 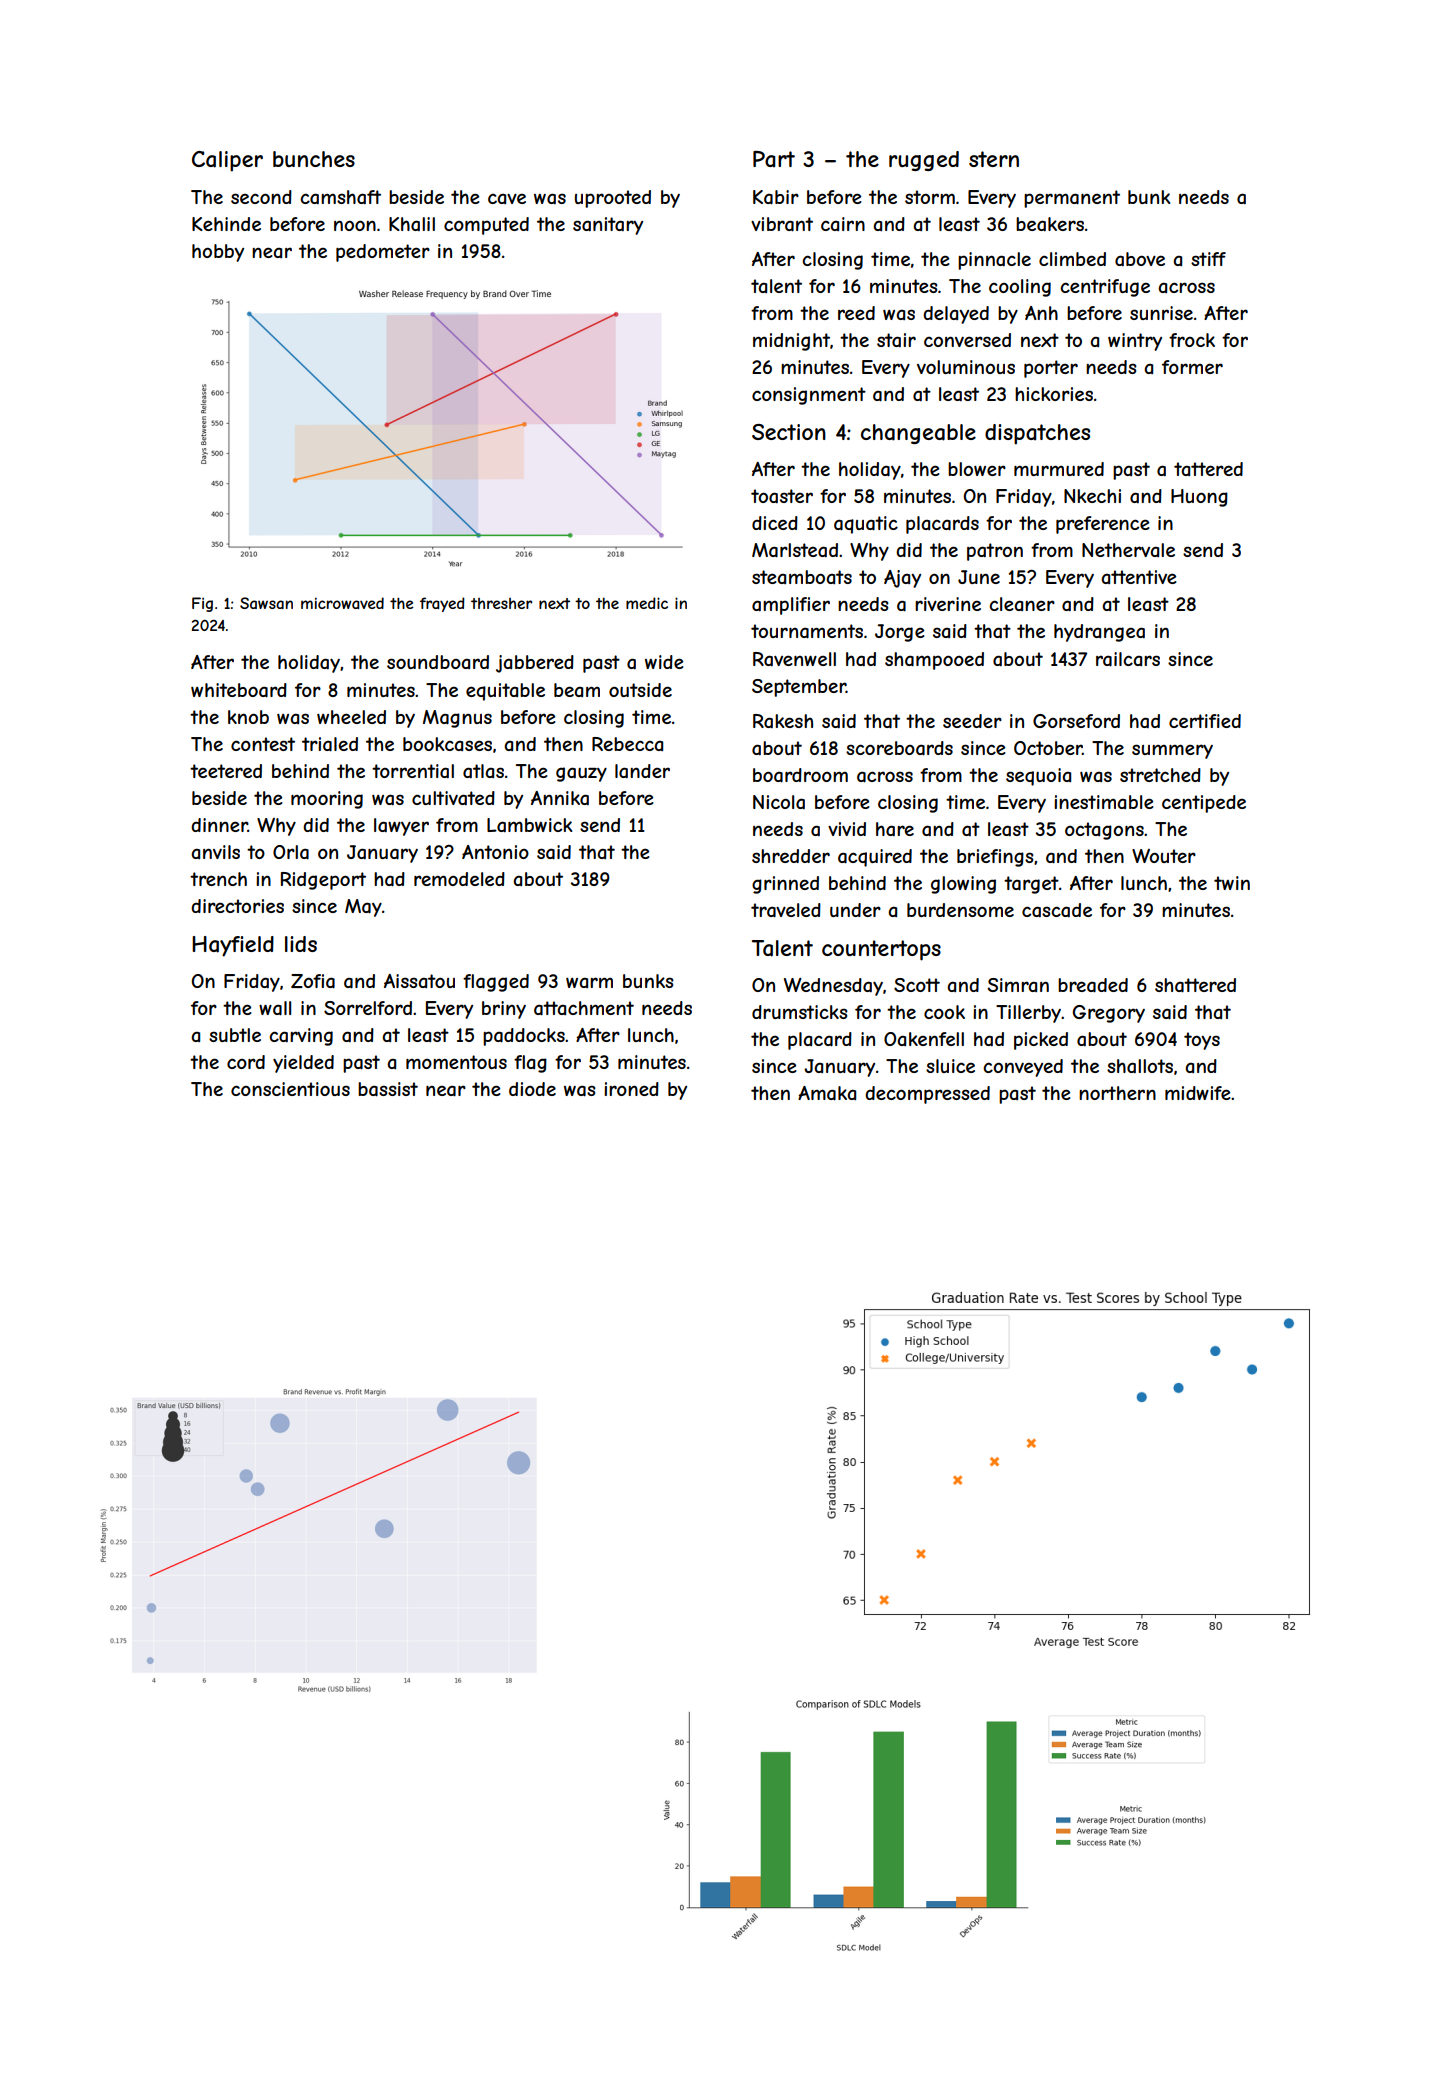 I want to click on momentous, so click(x=456, y=1062).
